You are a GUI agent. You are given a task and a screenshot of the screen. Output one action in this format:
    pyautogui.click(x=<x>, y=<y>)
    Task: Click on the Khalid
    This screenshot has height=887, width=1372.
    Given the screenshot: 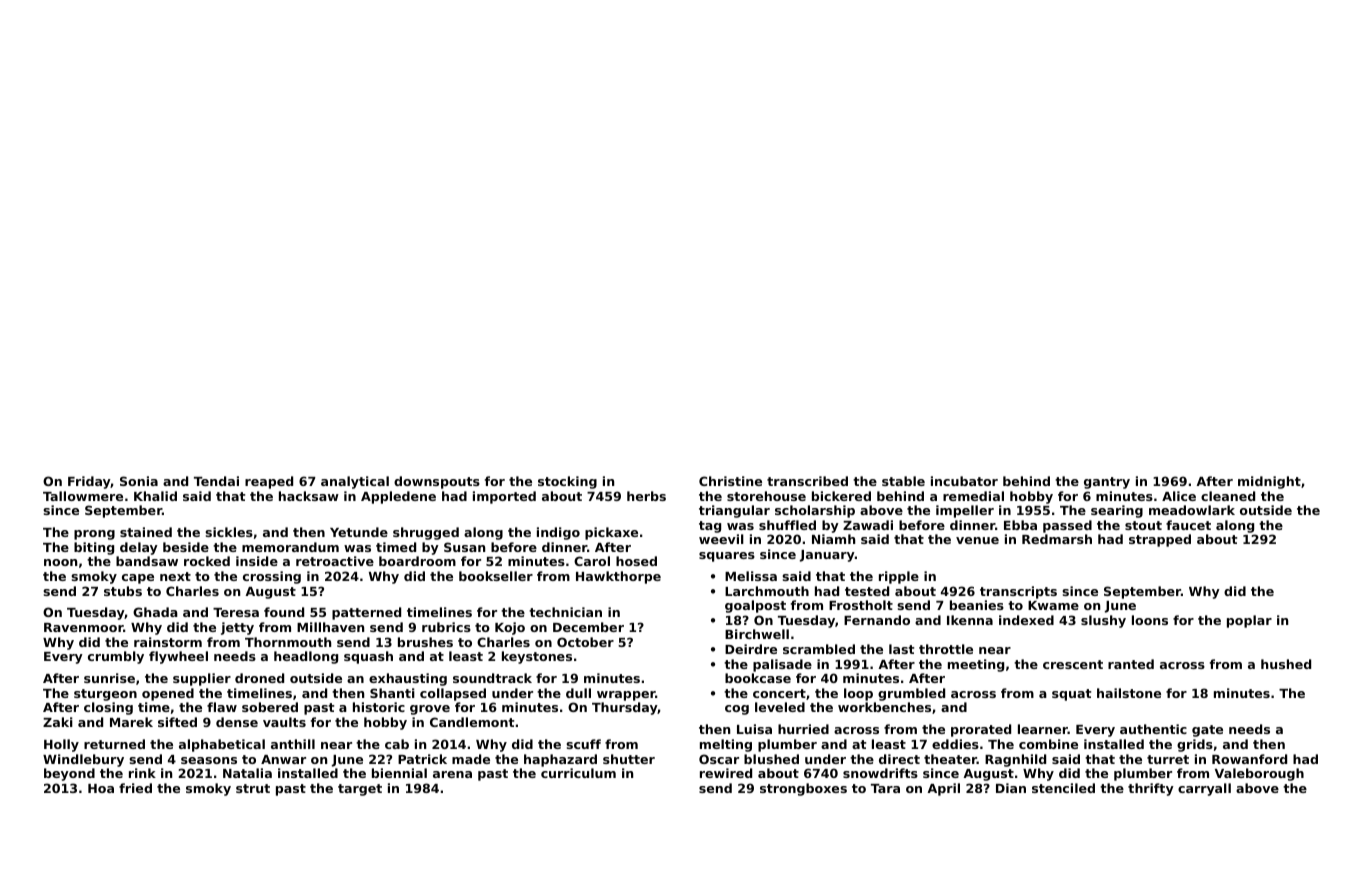 What is the action you would take?
    pyautogui.click(x=155, y=496)
